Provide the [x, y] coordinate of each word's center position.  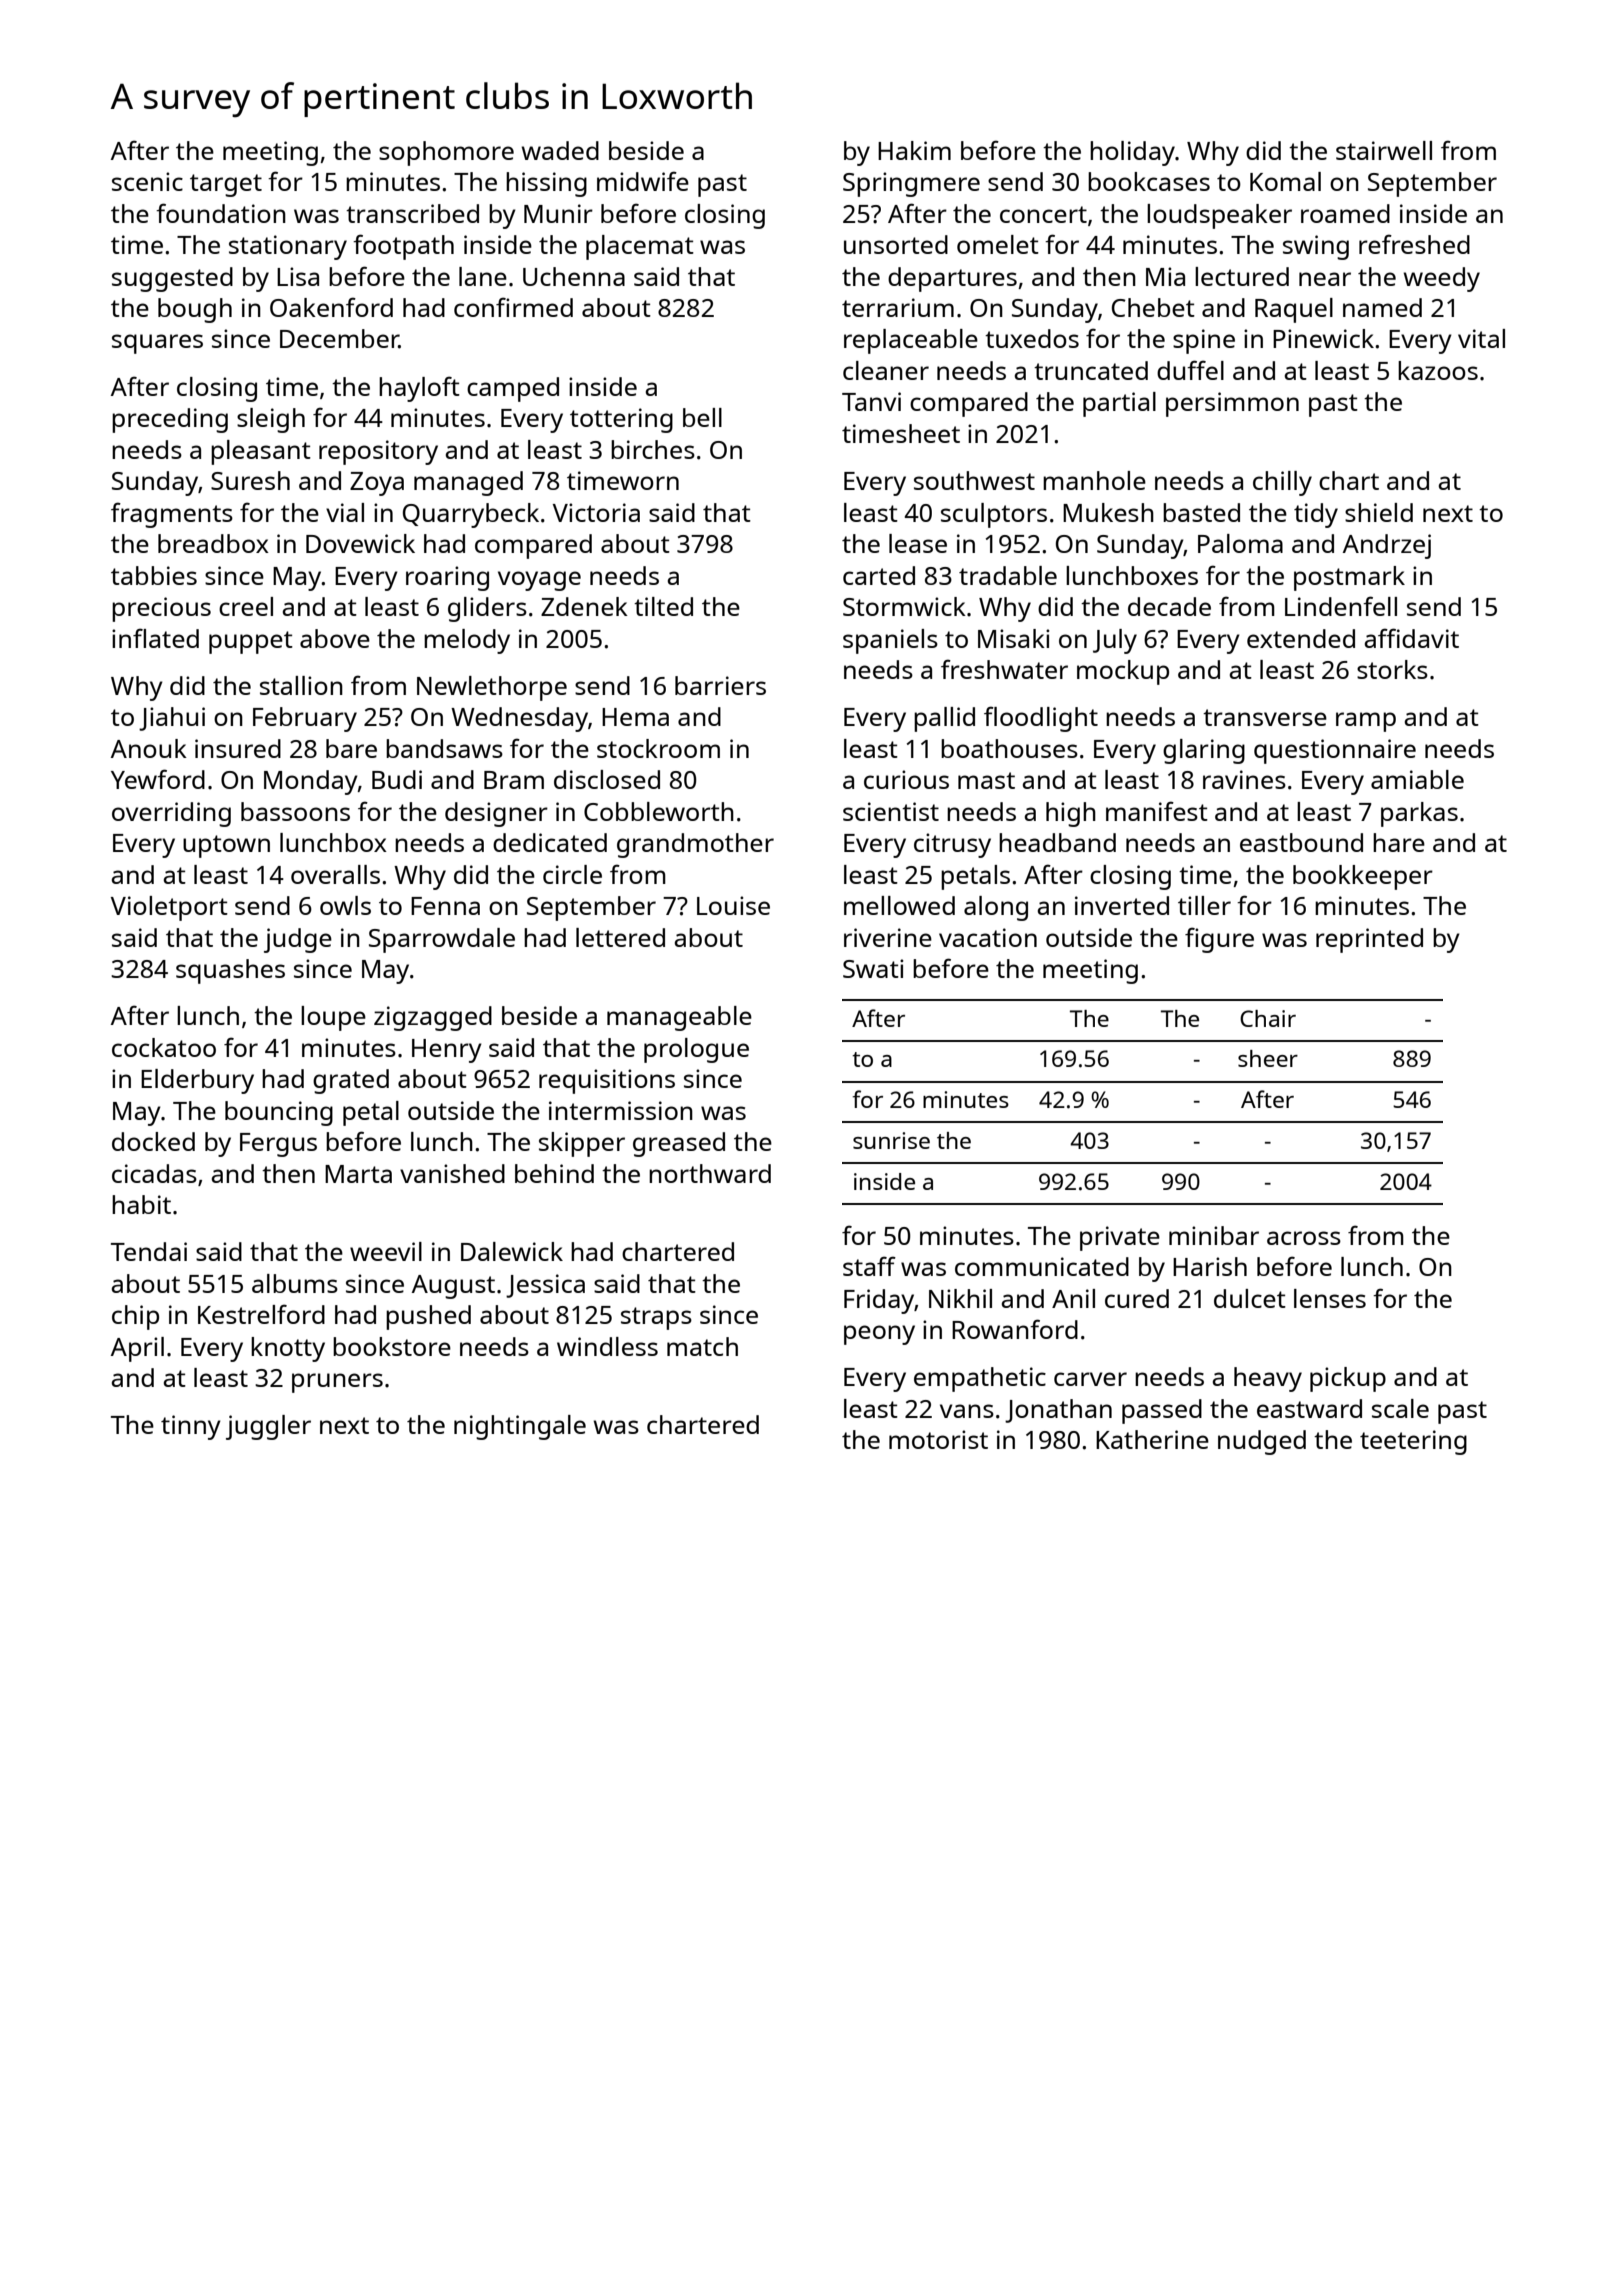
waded [560, 150]
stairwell [1384, 150]
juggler [268, 1427]
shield [1379, 512]
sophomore [446, 153]
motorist [938, 1439]
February [305, 719]
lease [918, 543]
